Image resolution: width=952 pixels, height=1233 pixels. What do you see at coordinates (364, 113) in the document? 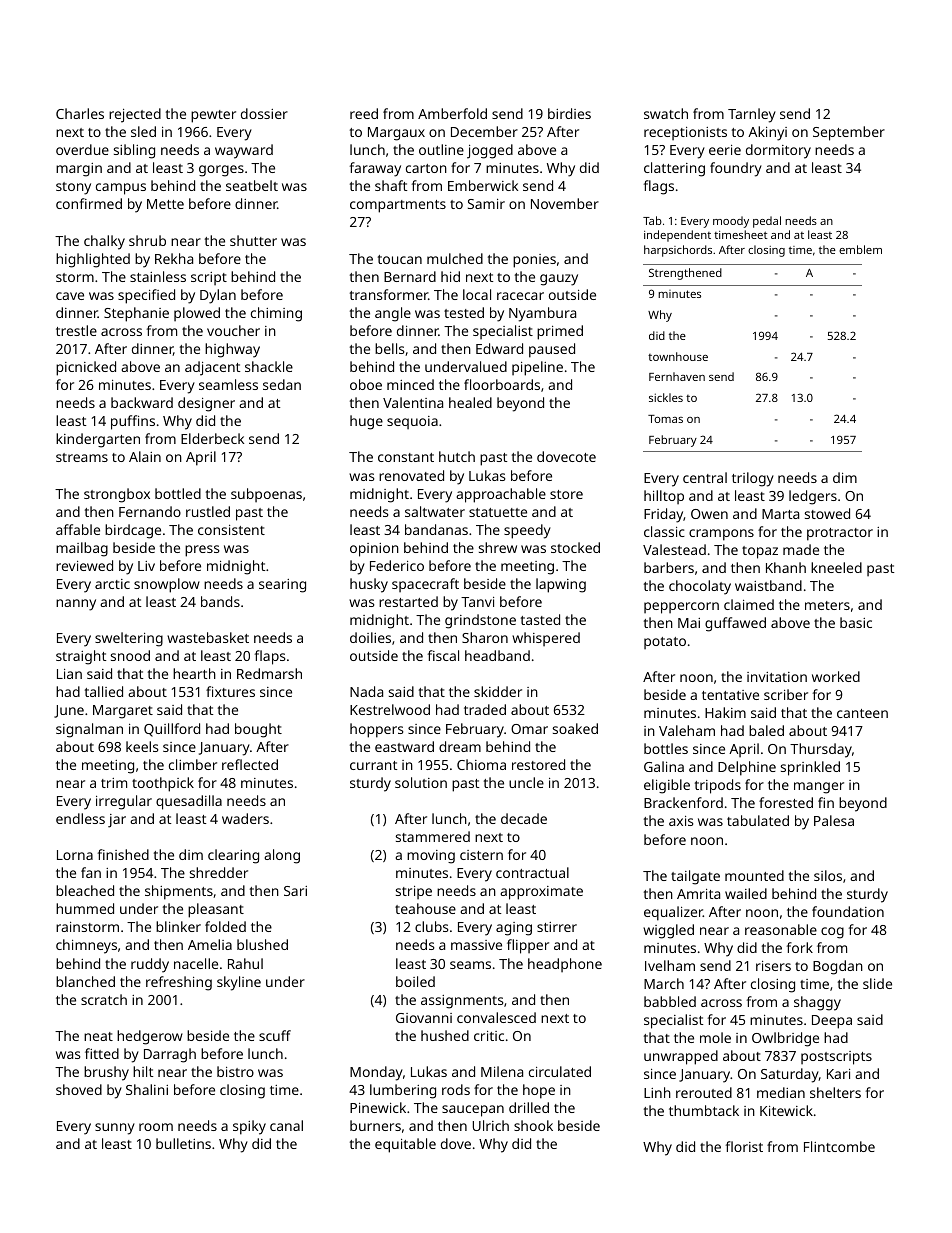
I see `reed` at bounding box center [364, 113].
